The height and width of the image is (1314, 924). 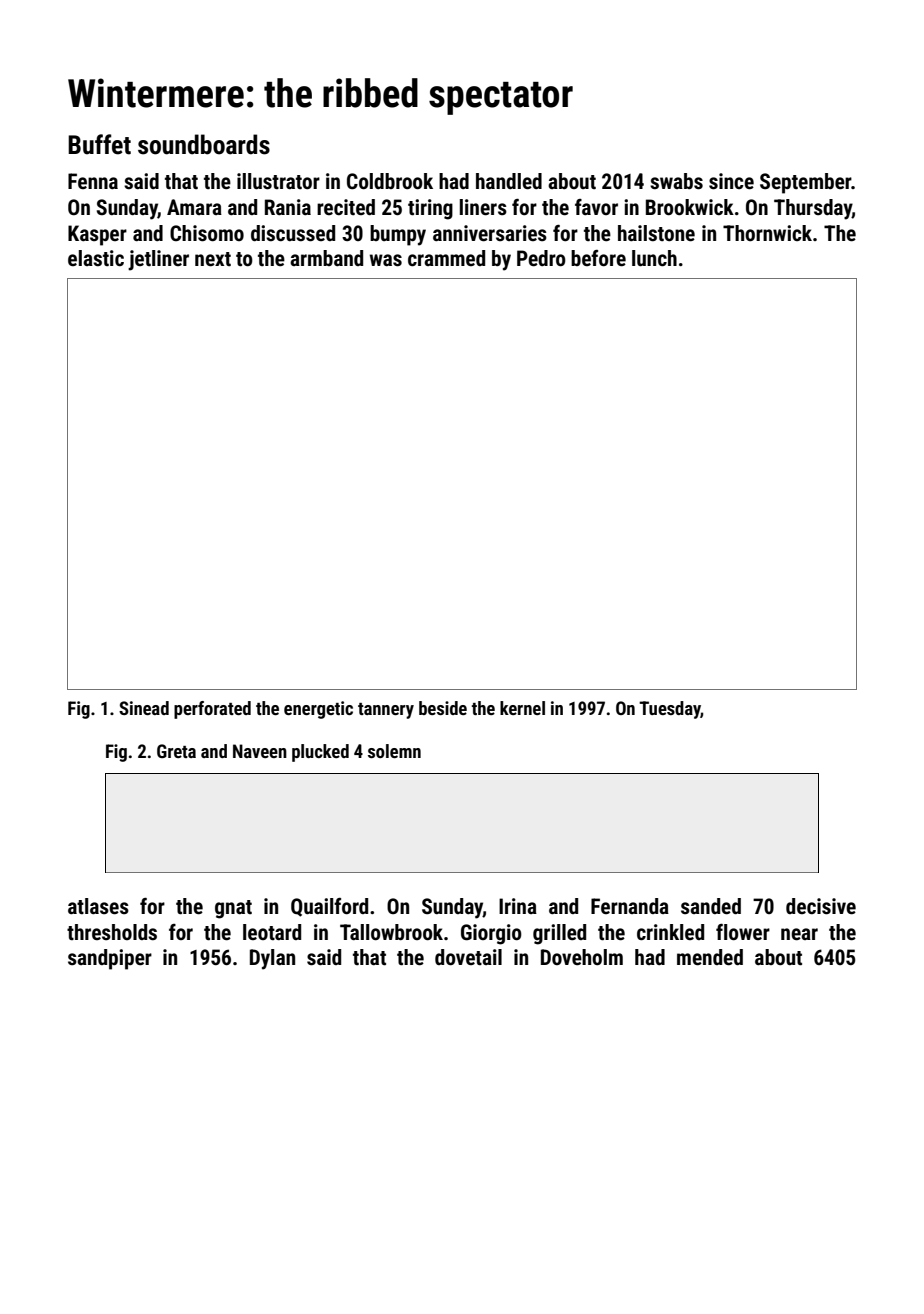 What do you see at coordinates (318, 710) in the image?
I see `energetic` at bounding box center [318, 710].
